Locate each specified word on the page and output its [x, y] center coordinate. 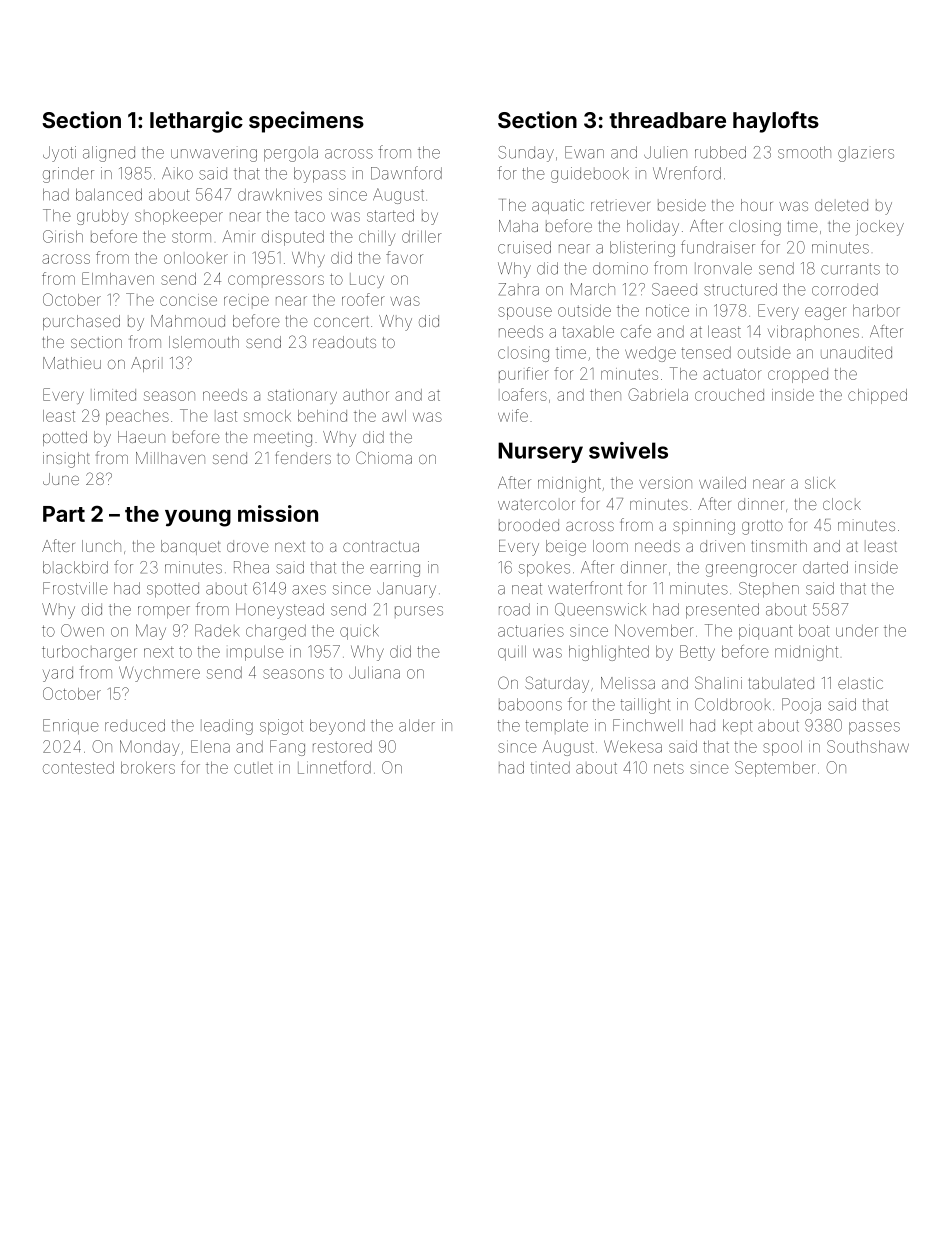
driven [722, 546]
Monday [149, 748]
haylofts [776, 122]
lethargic [196, 122]
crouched [729, 395]
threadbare [667, 120]
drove [248, 546]
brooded [529, 525]
